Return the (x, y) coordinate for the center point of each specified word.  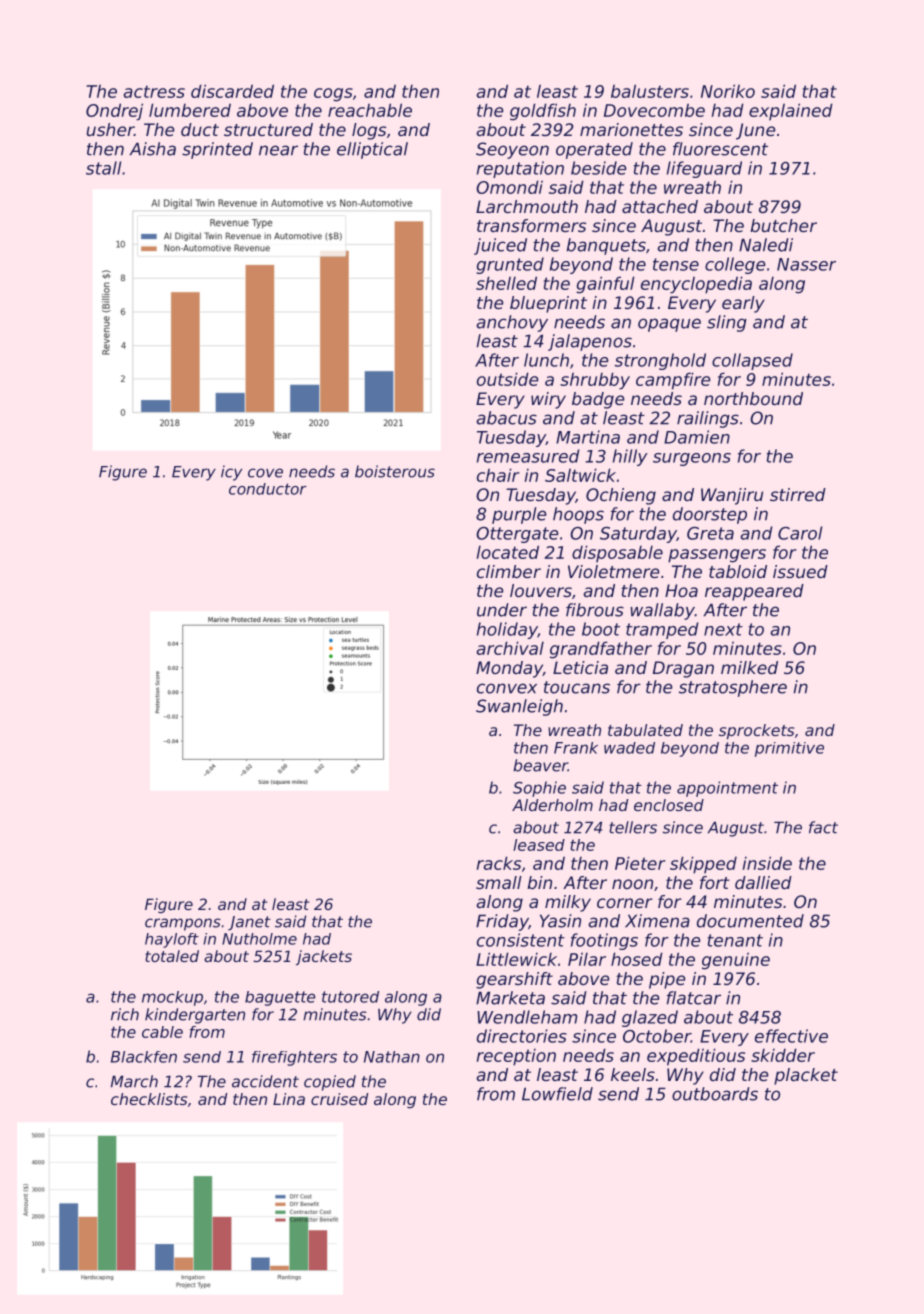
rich (125, 1014)
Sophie (539, 789)
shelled (506, 283)
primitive (789, 749)
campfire (673, 381)
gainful (605, 285)
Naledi (766, 245)
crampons (183, 924)
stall (103, 168)
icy (231, 473)
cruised (339, 1099)
